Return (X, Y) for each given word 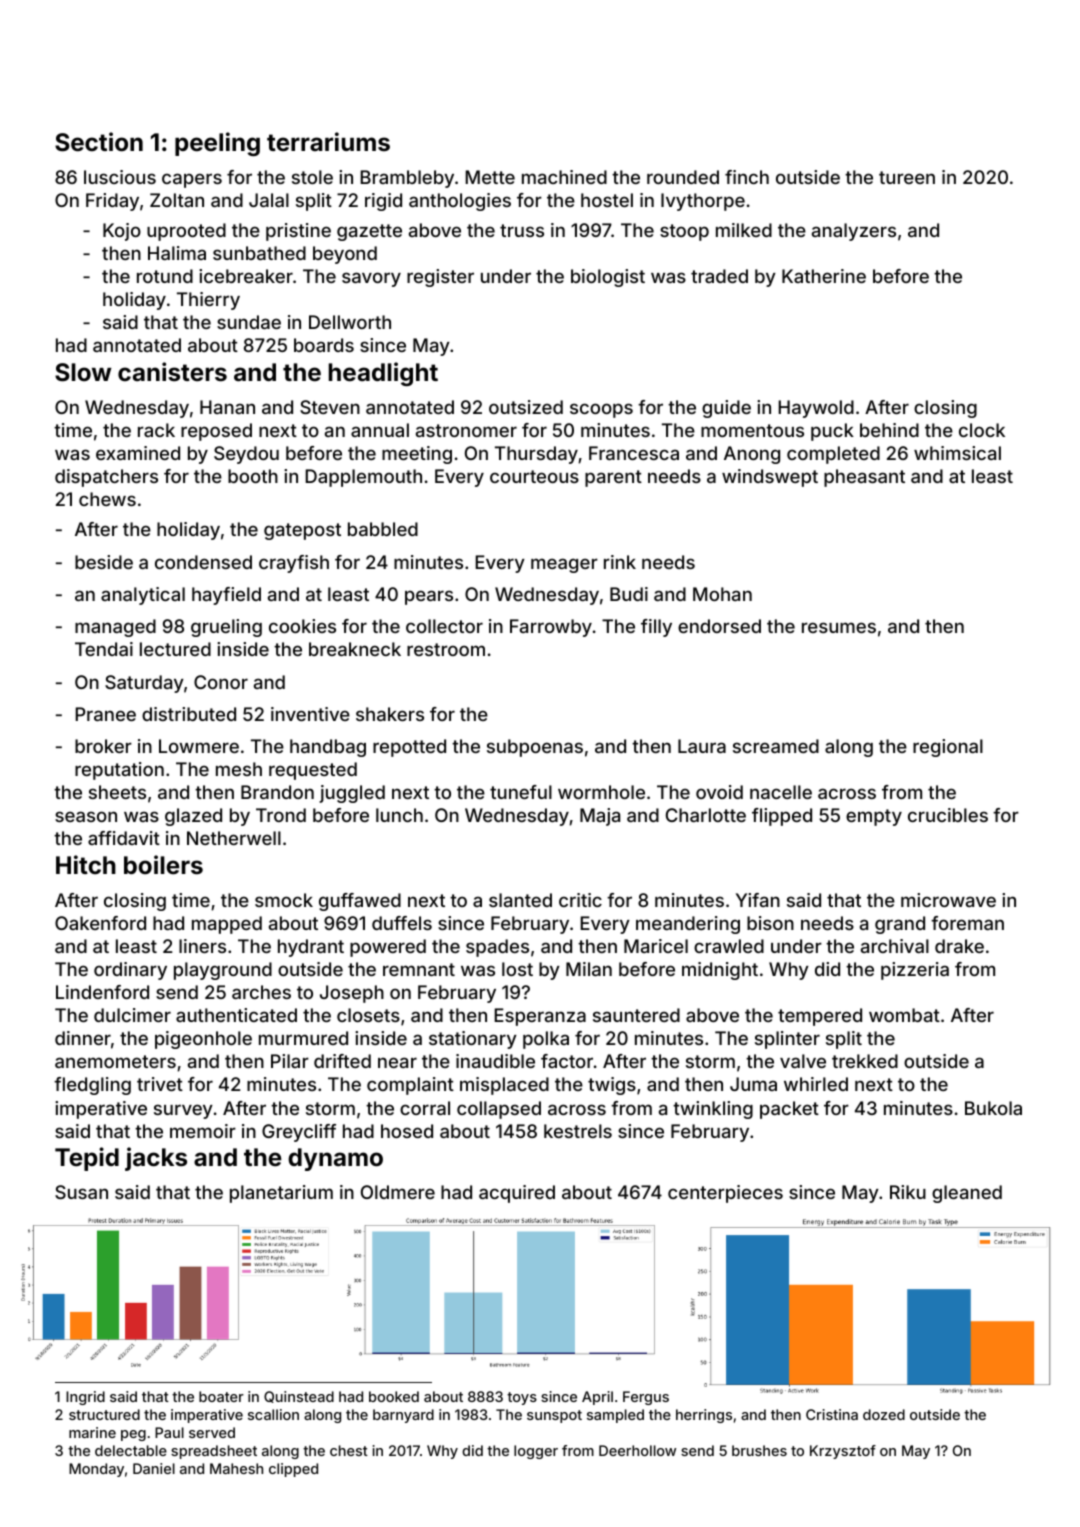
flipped (782, 817)
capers (192, 180)
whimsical (957, 453)
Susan (81, 1192)
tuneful (521, 792)
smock (284, 900)
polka (546, 1040)
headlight (383, 374)
